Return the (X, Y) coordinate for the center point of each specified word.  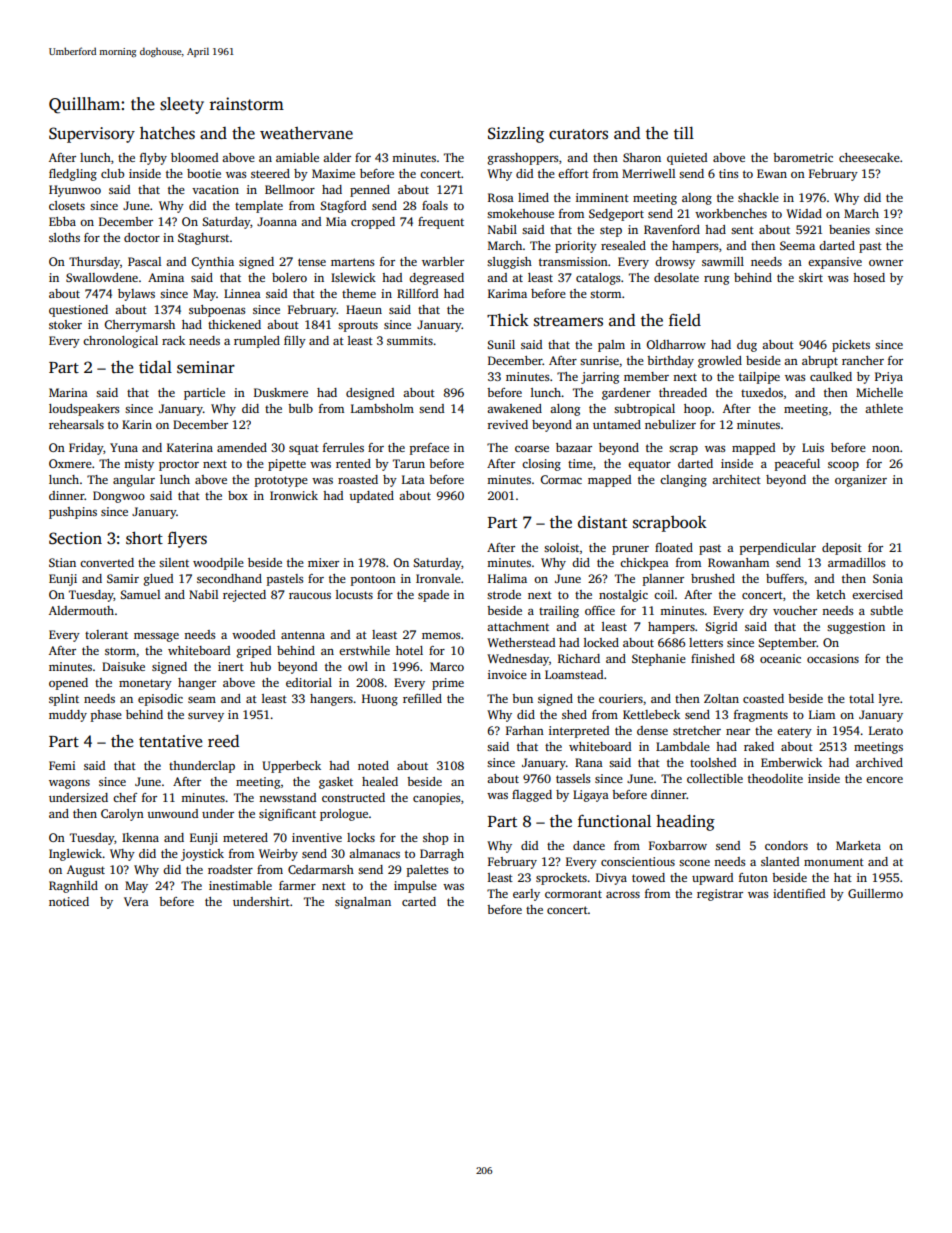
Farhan (525, 730)
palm (611, 346)
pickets (851, 346)
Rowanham (738, 562)
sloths (64, 237)
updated (371, 497)
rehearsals (76, 424)
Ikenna (140, 837)
